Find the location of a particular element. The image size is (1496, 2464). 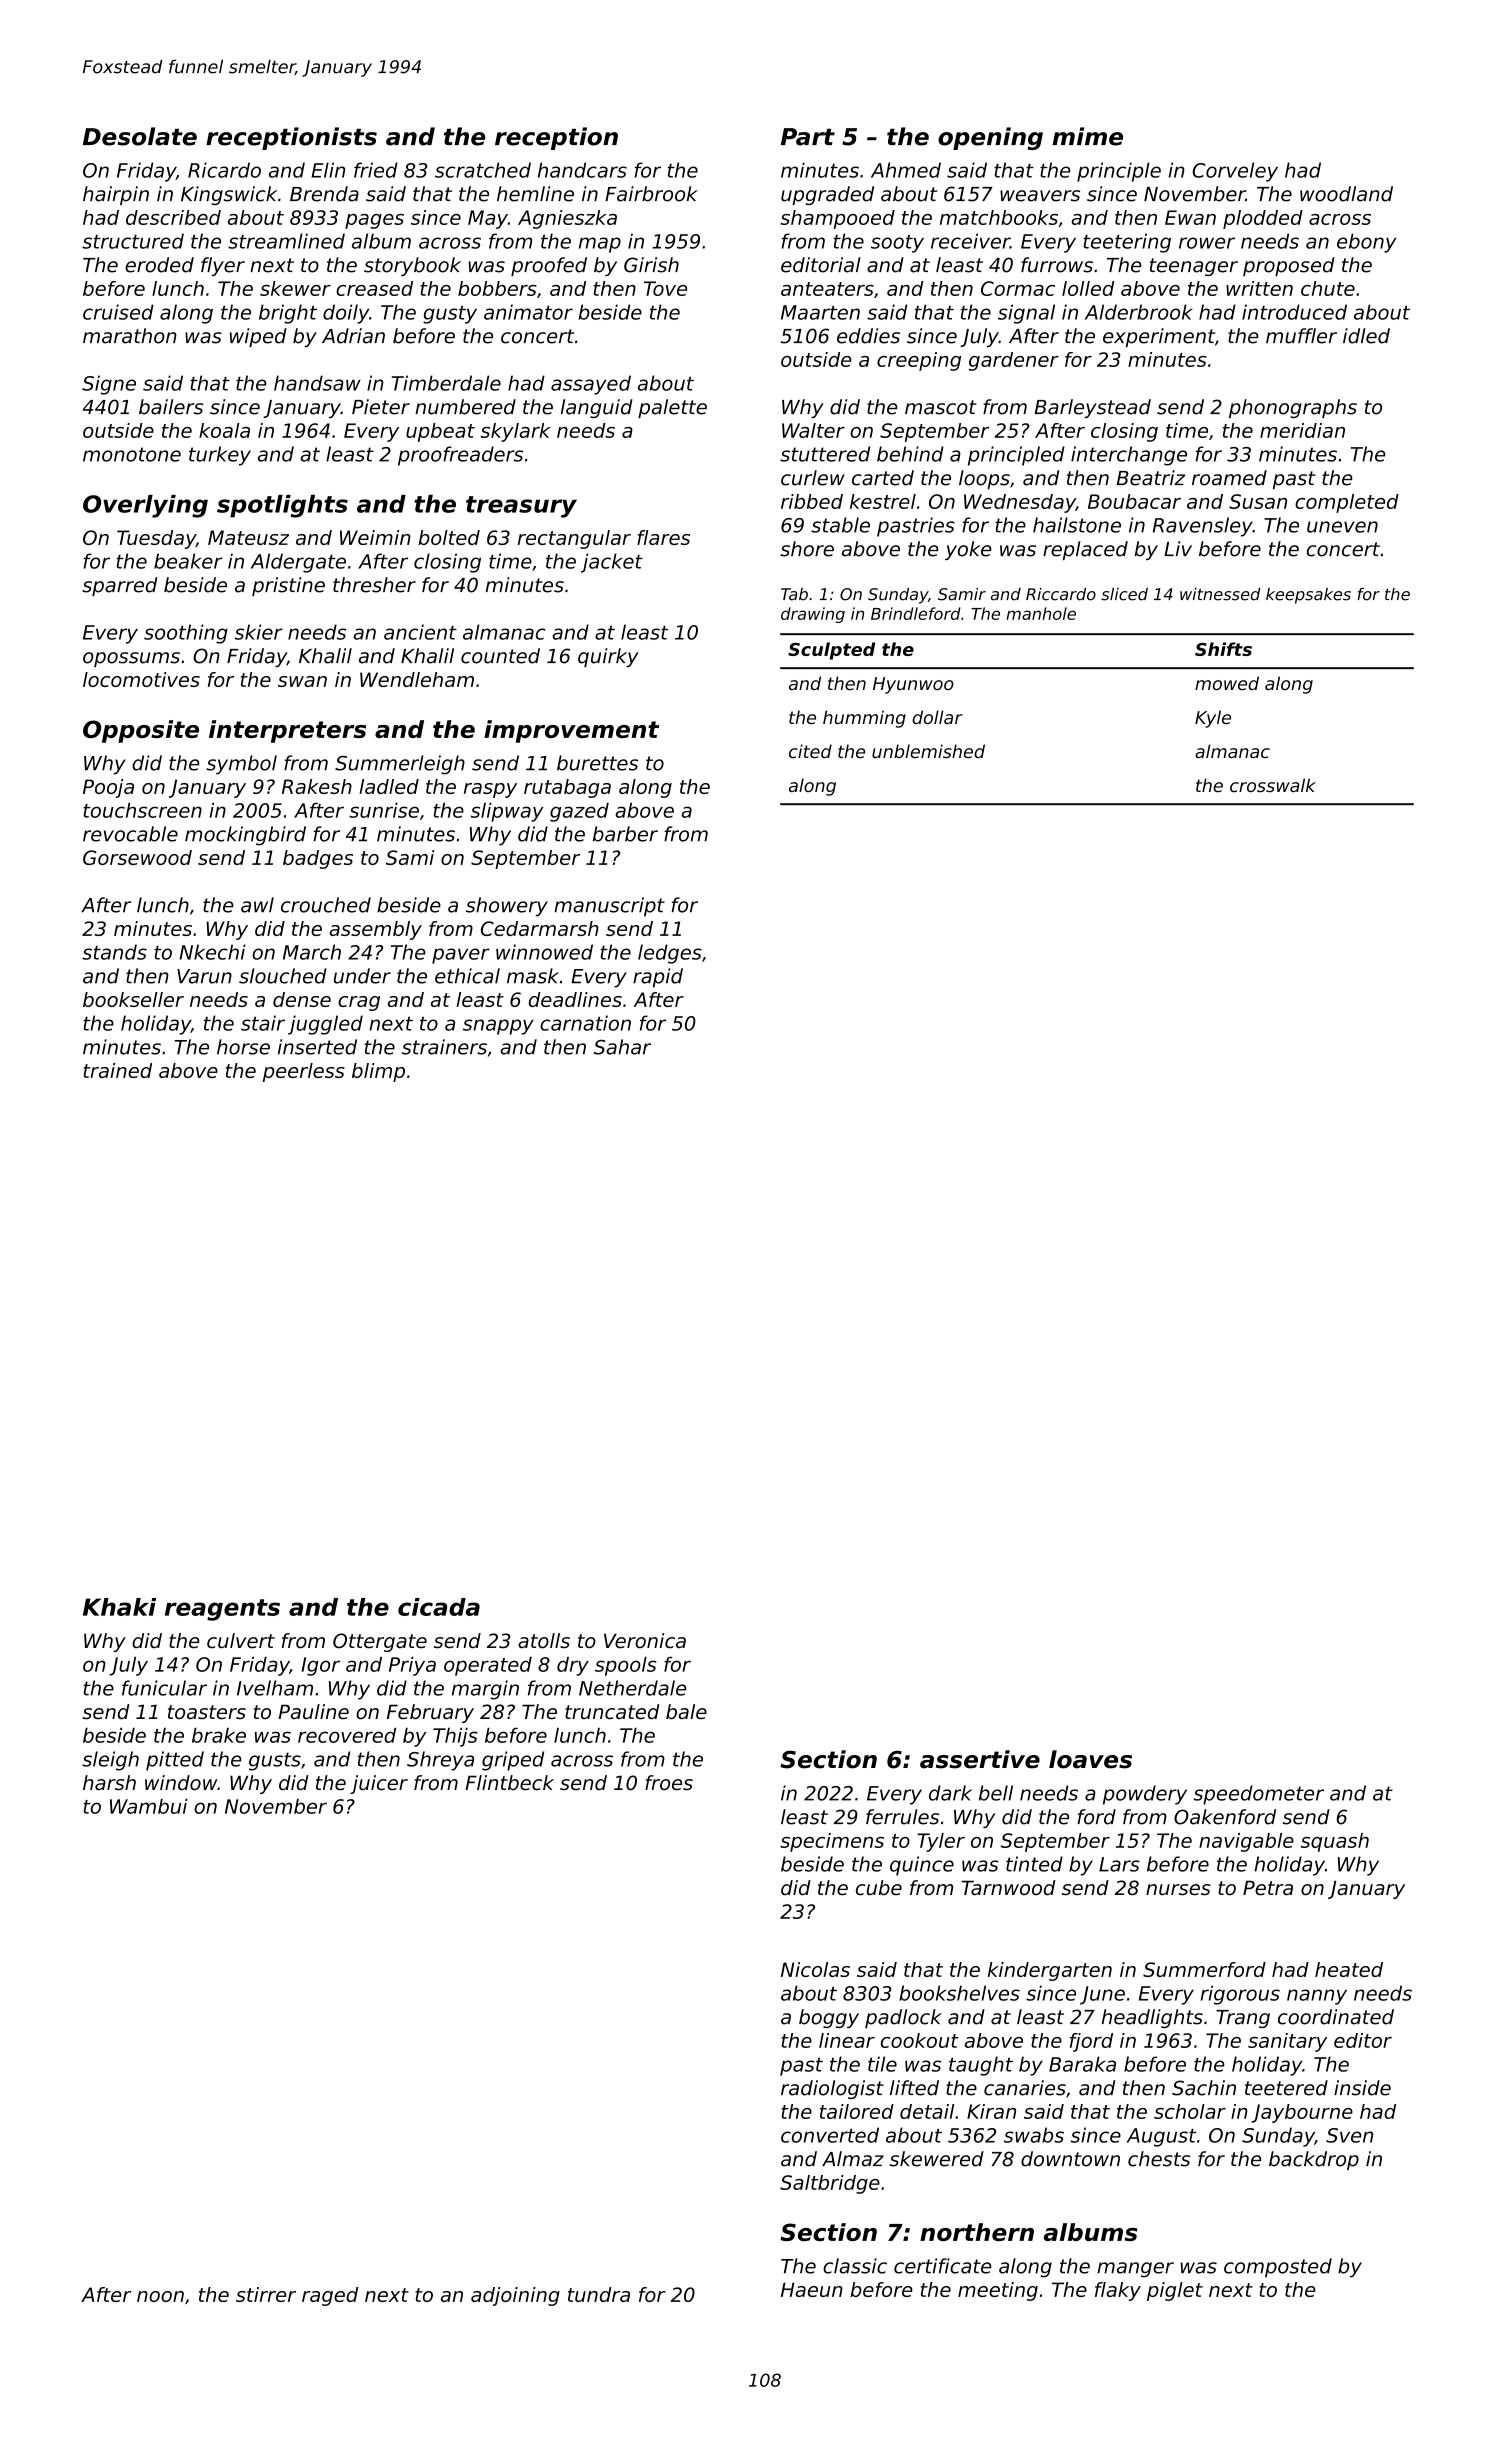

gusts is located at coordinates (275, 1761).
